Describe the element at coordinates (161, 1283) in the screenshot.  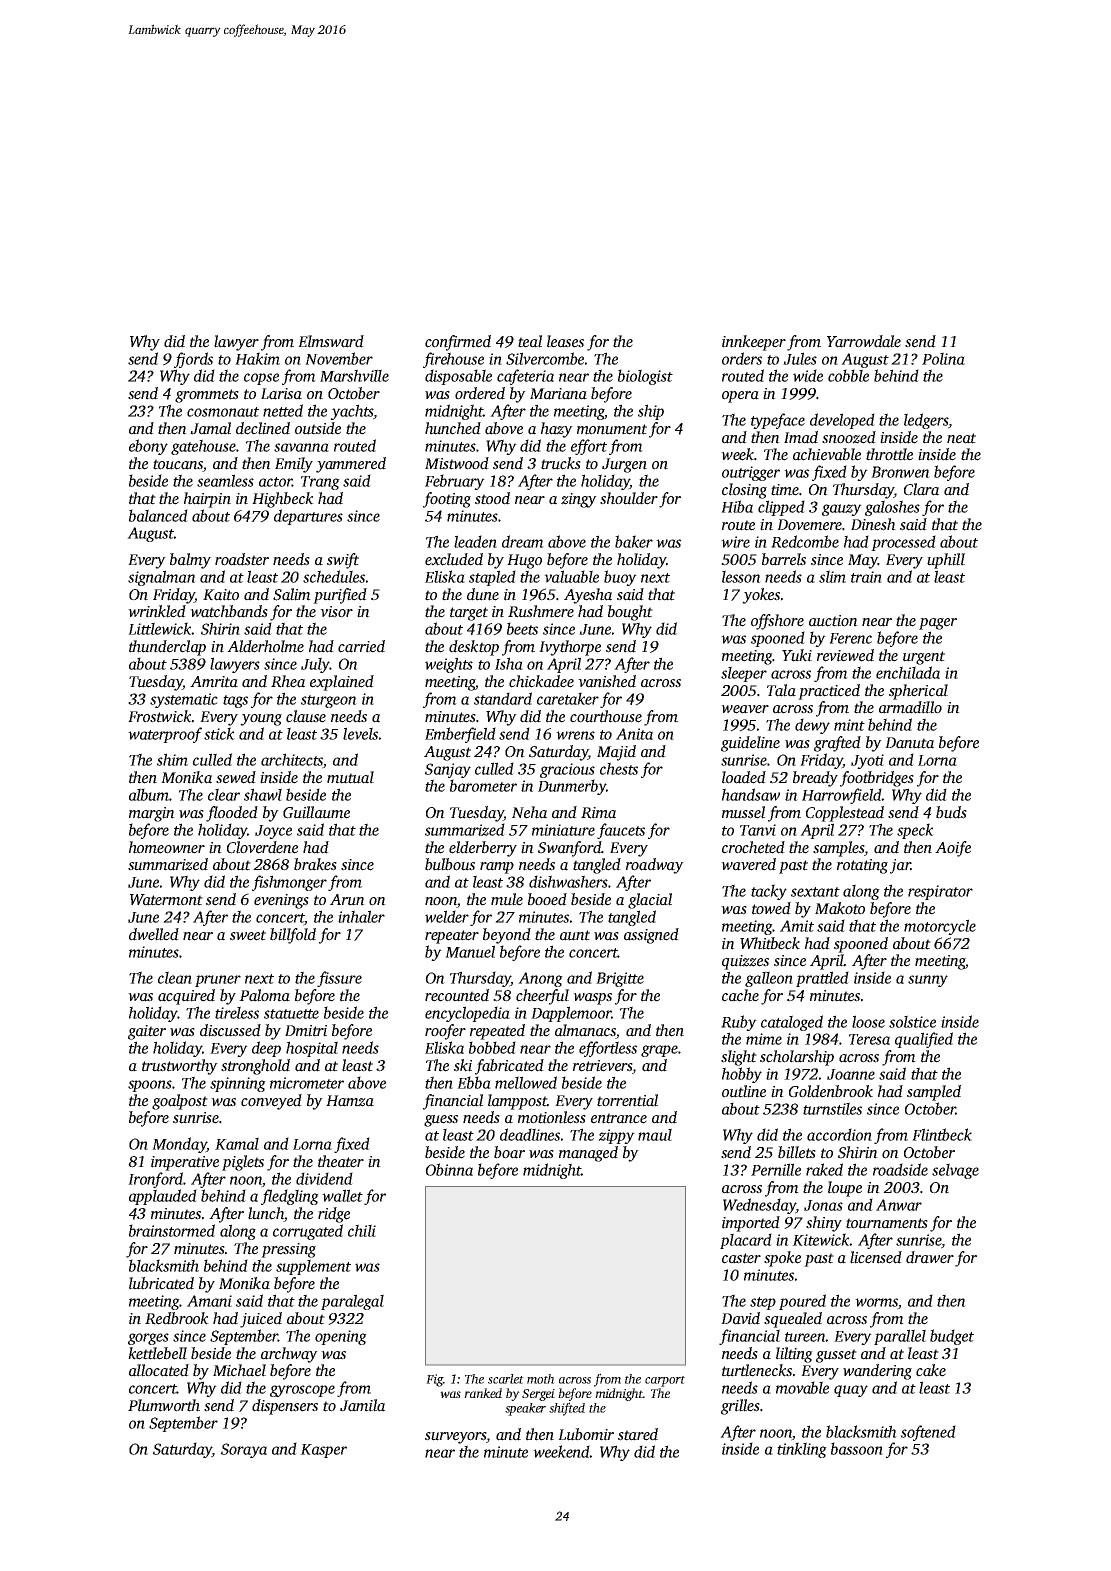
I see `lubricated` at that location.
